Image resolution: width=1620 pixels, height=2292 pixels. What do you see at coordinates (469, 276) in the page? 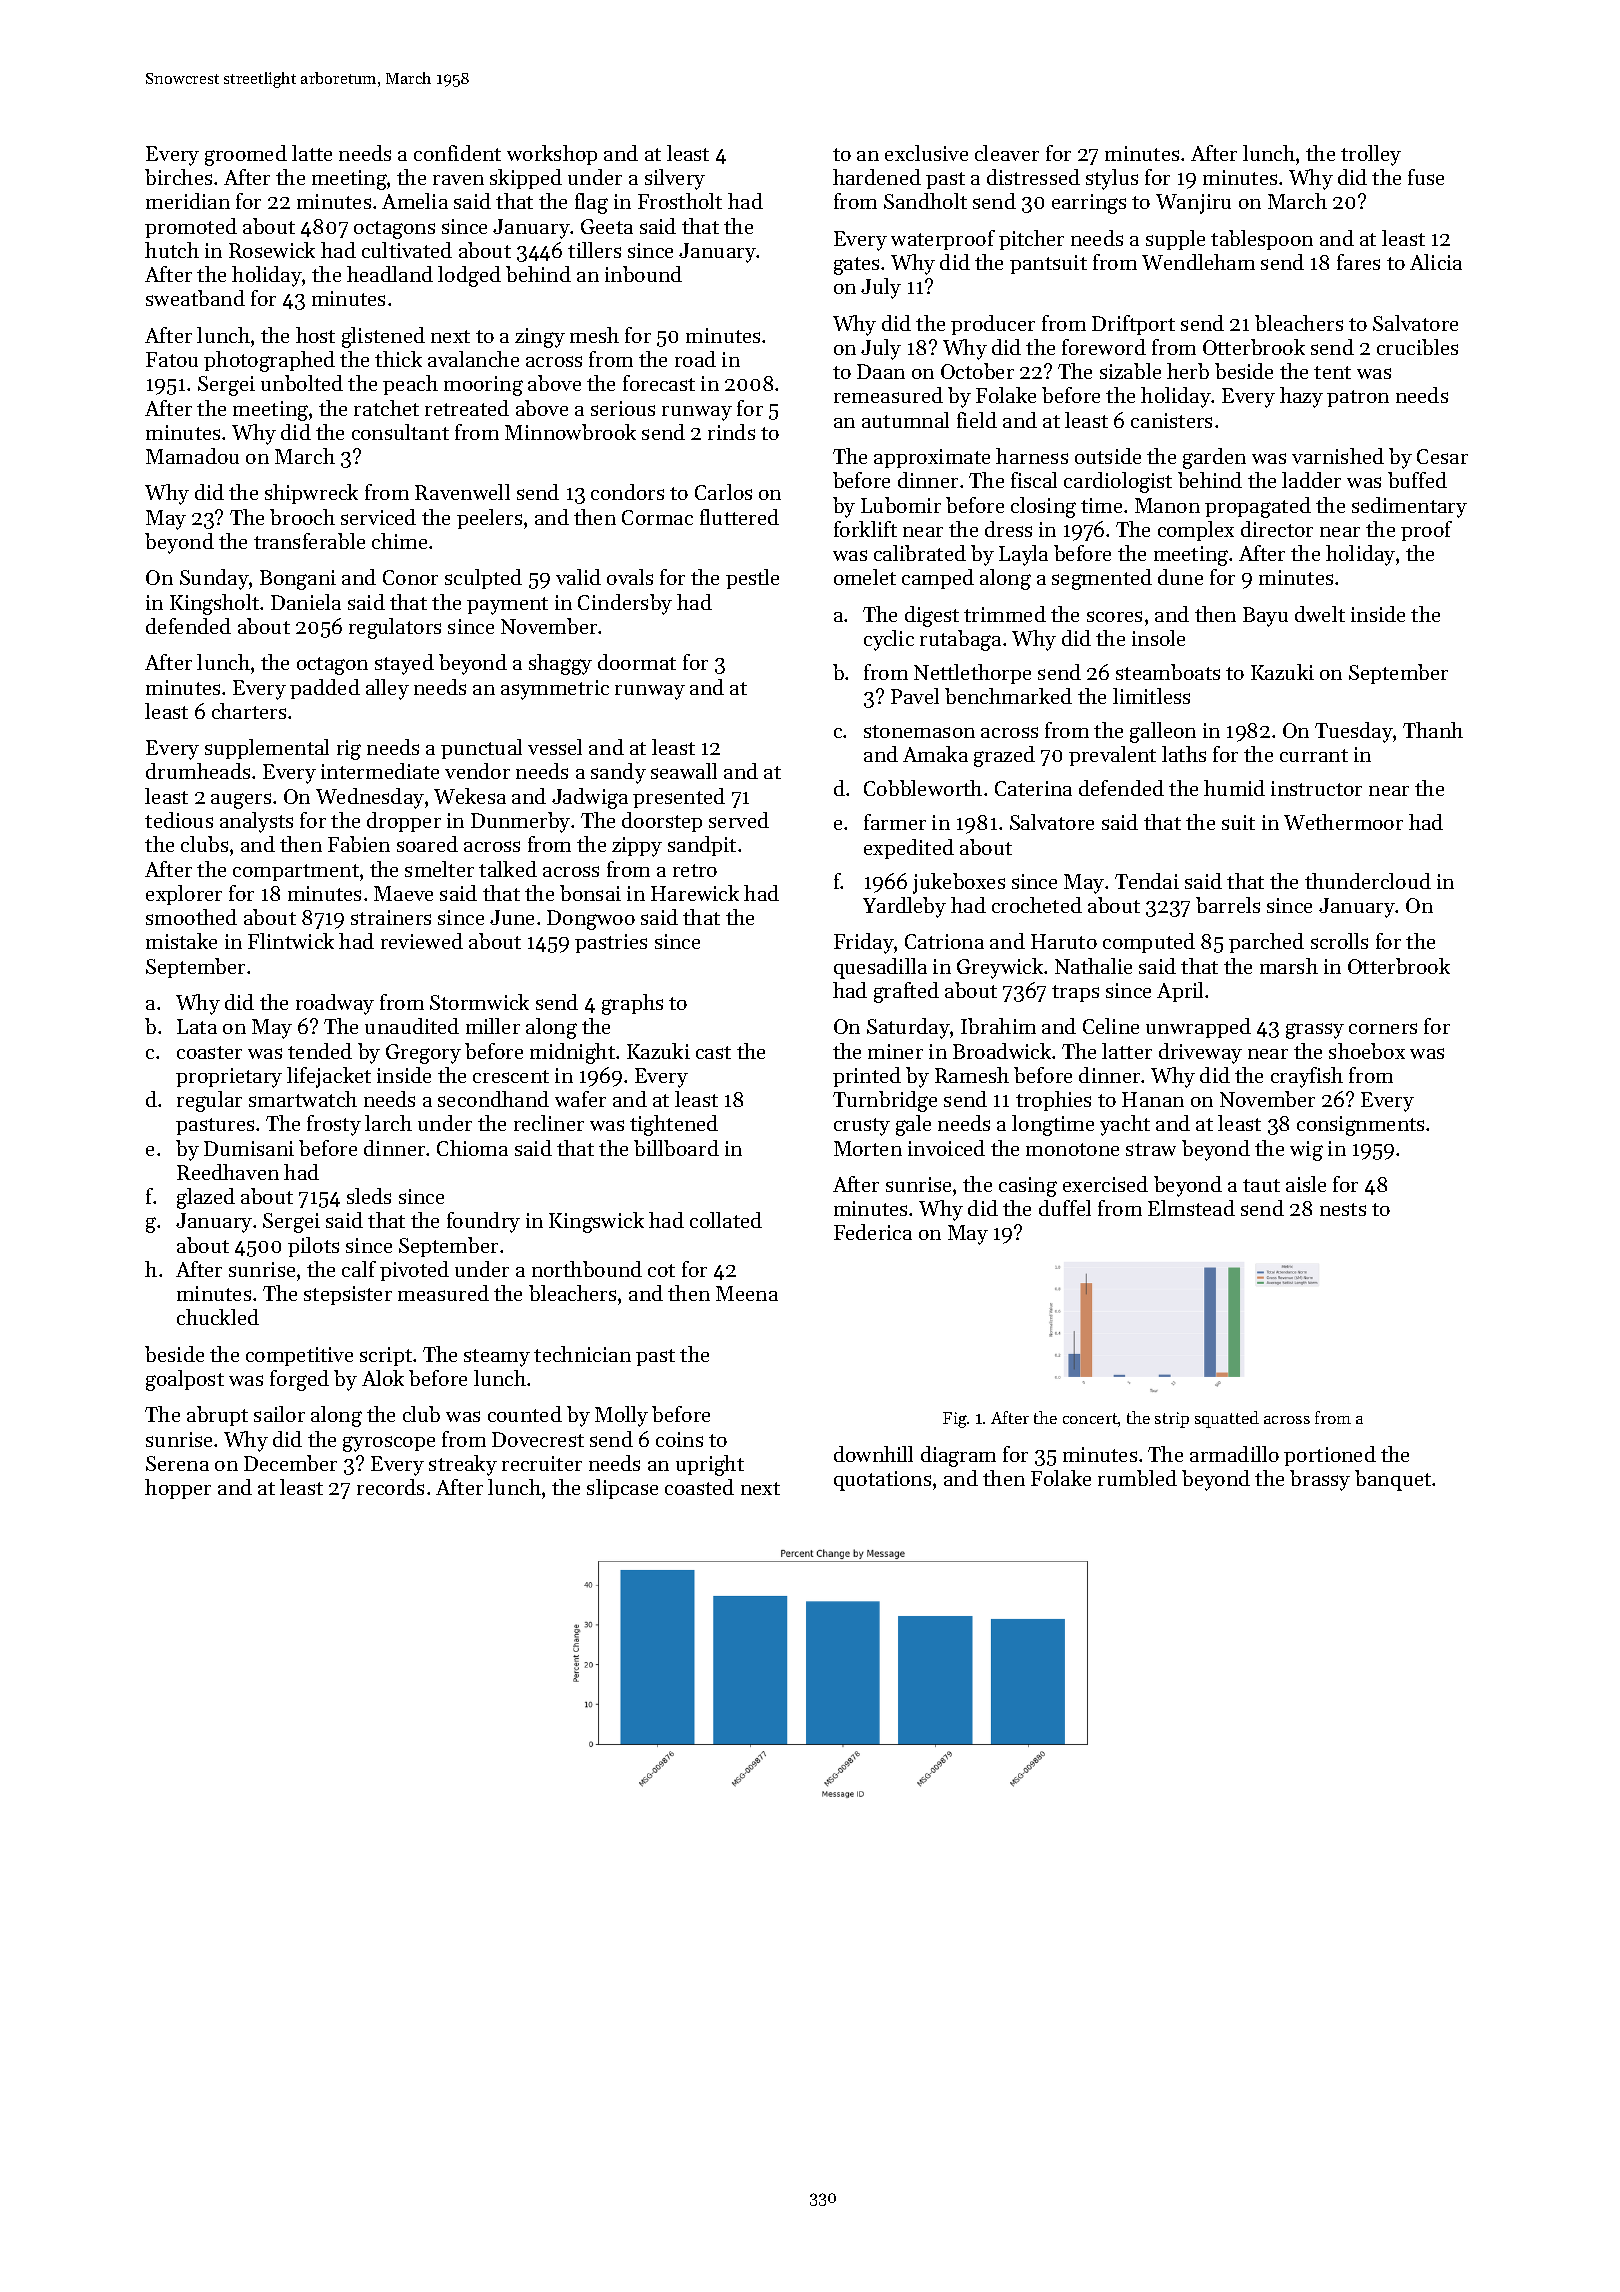
I see `lodged` at bounding box center [469, 276].
